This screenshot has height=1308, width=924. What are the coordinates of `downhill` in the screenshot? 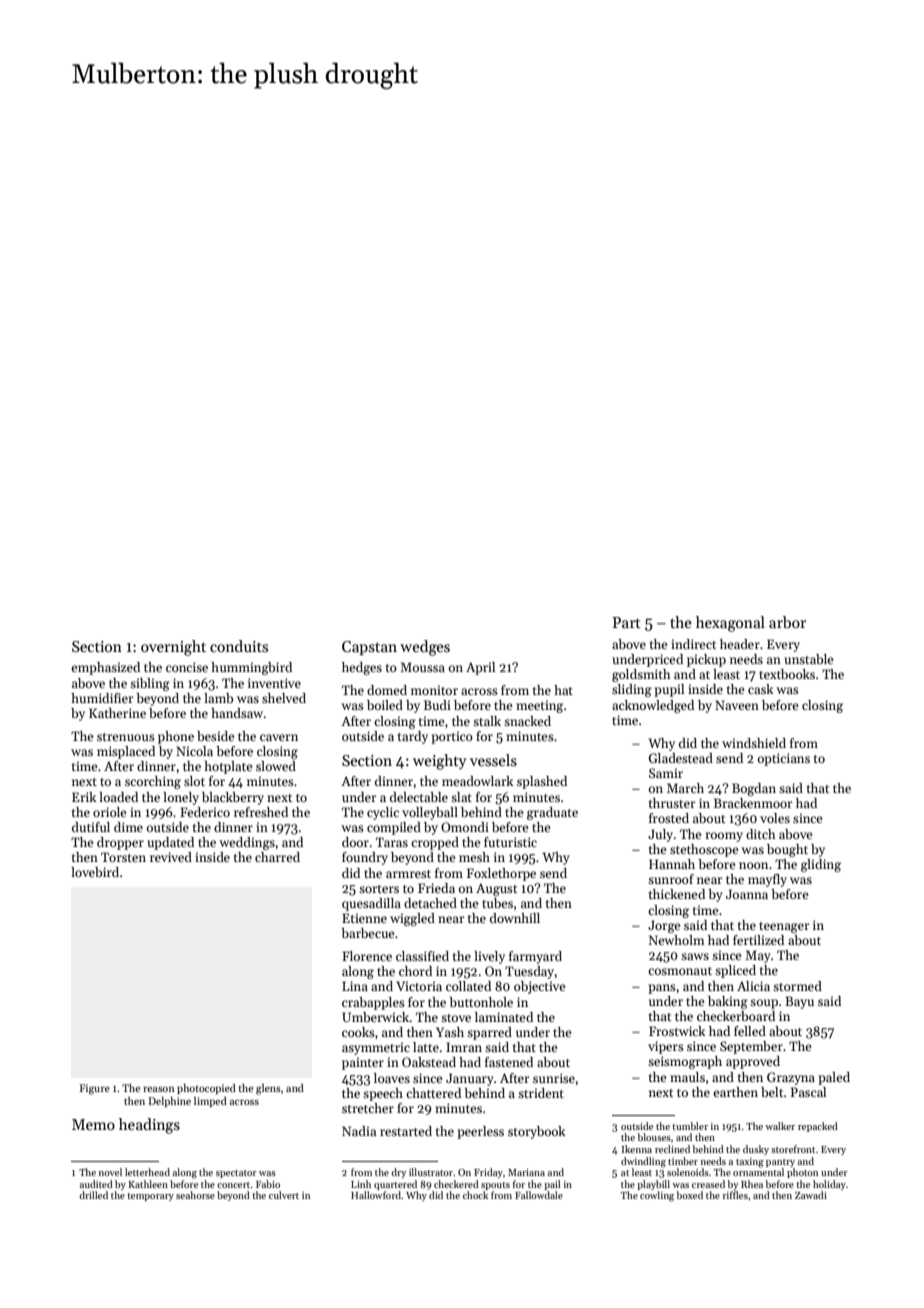 It's located at (515, 918).
